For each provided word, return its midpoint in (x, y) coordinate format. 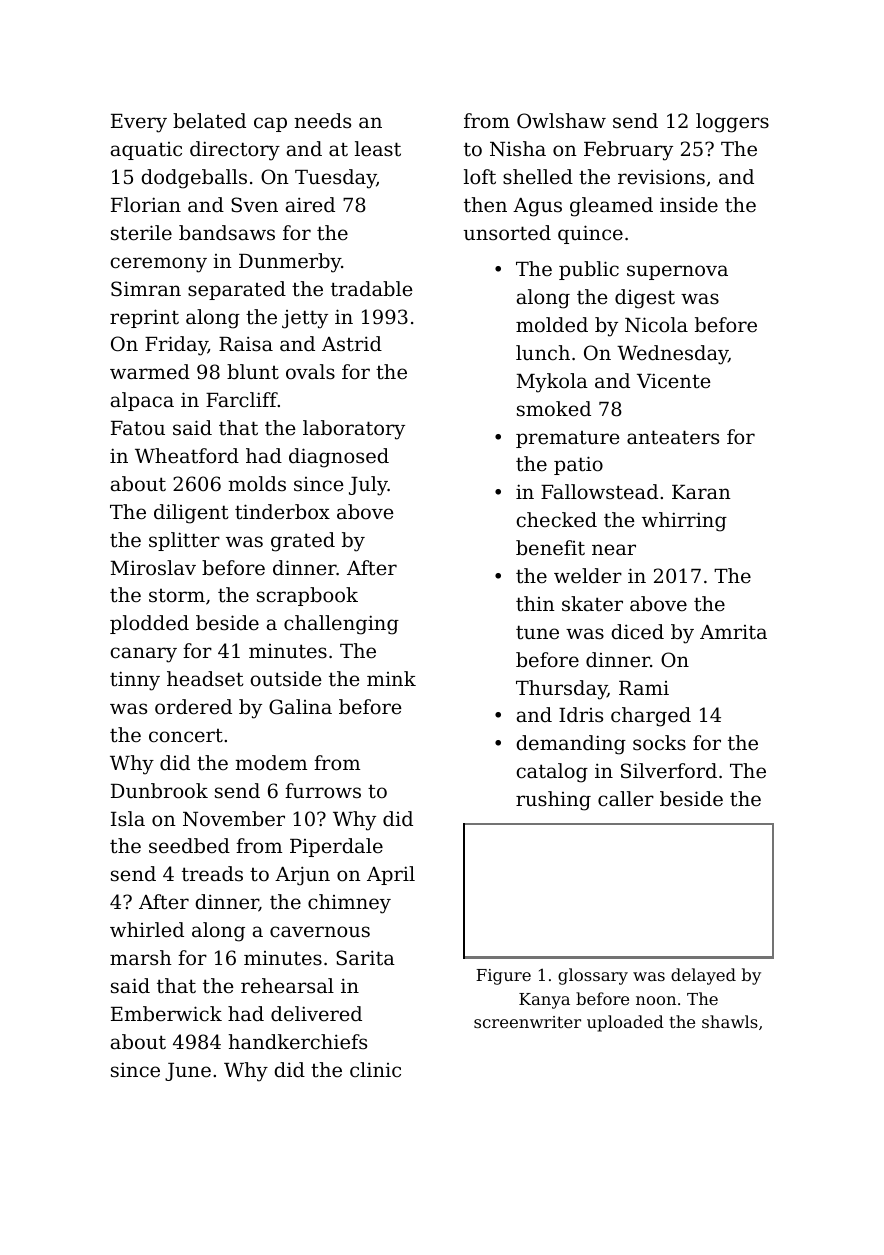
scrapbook (307, 596)
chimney (349, 904)
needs (322, 121)
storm (177, 596)
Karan (701, 492)
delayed (703, 976)
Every (139, 123)
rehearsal (287, 986)
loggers (732, 123)
